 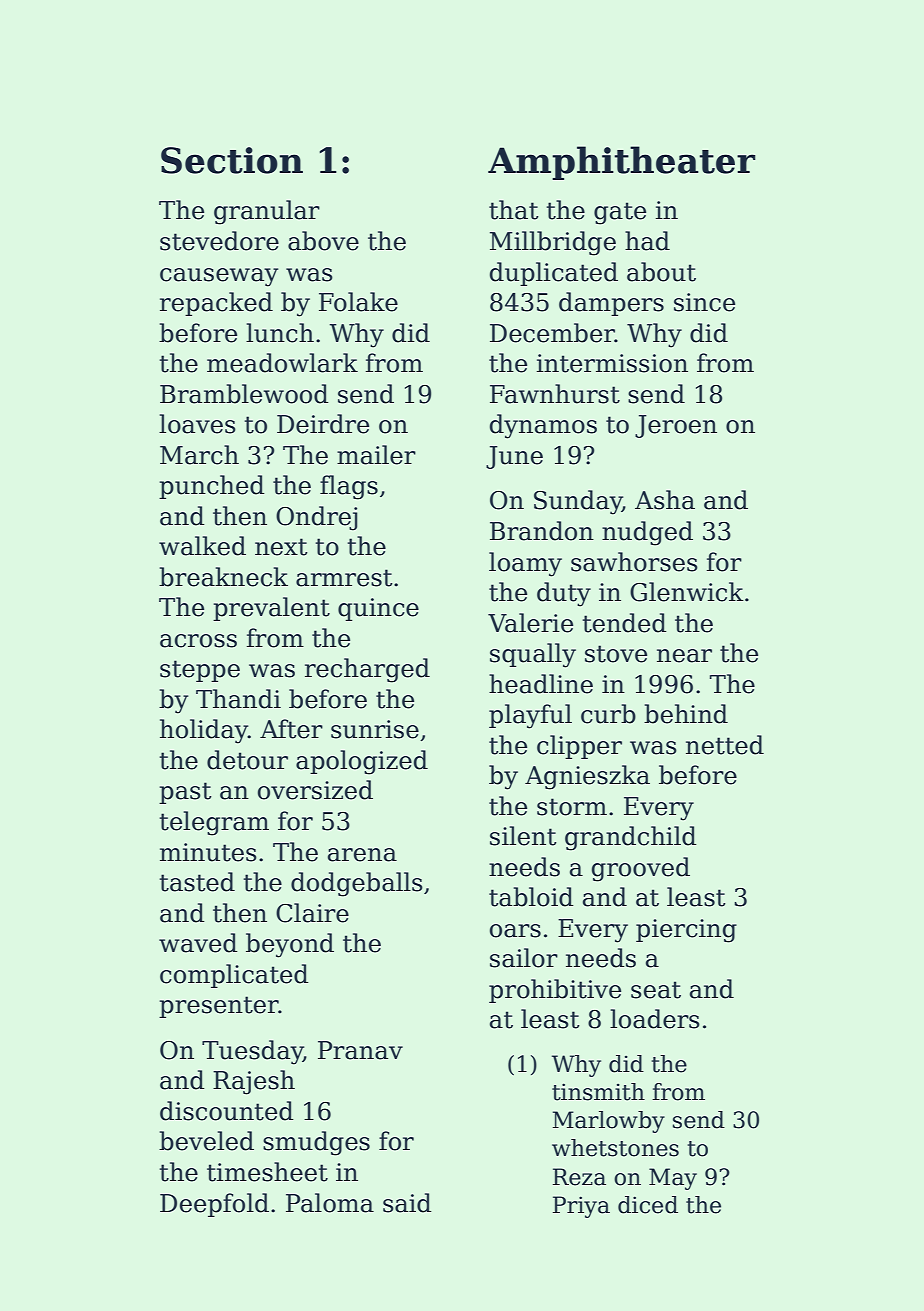 What do you see at coordinates (232, 160) in the document?
I see `Section` at bounding box center [232, 160].
